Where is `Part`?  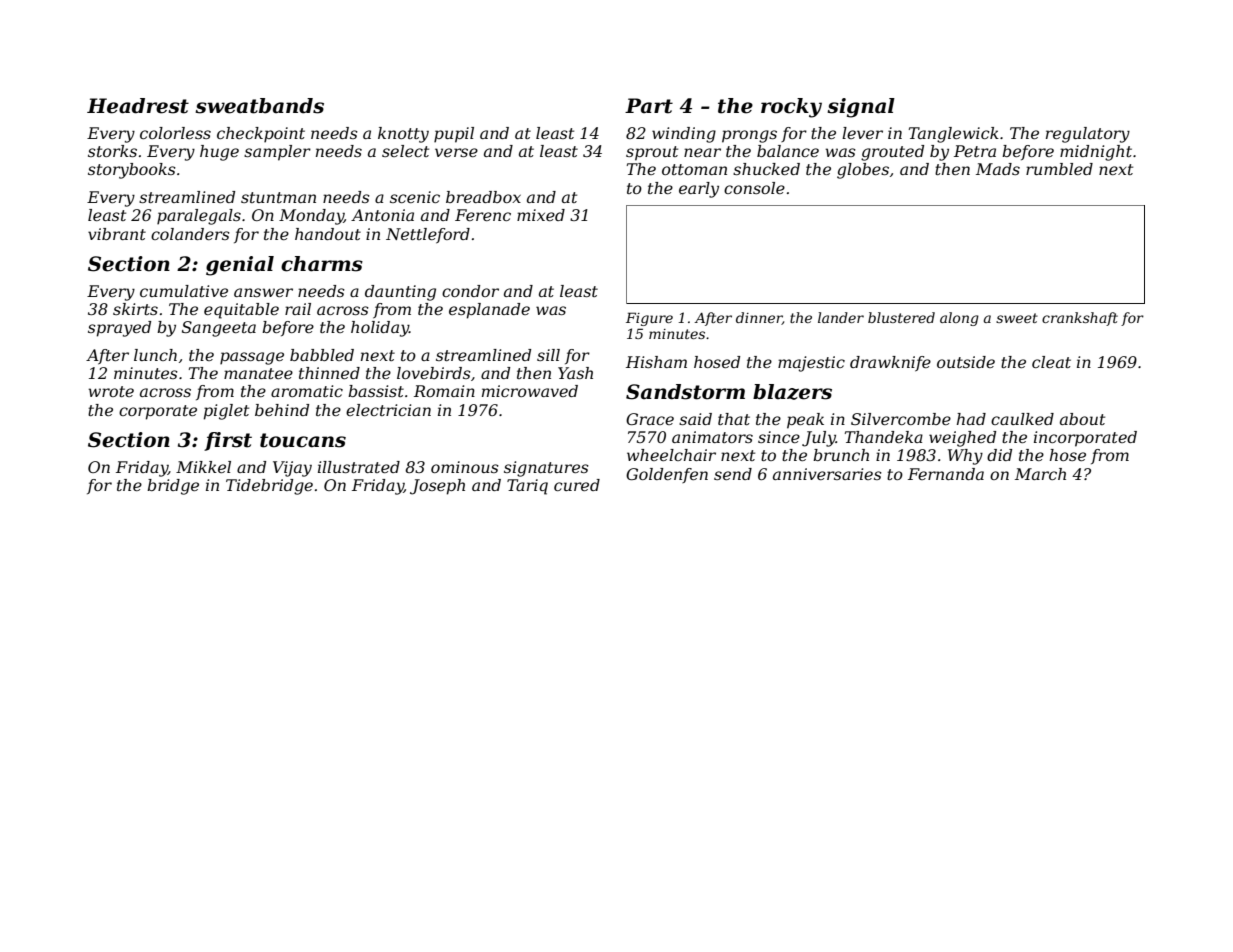 Part is located at coordinates (649, 106).
